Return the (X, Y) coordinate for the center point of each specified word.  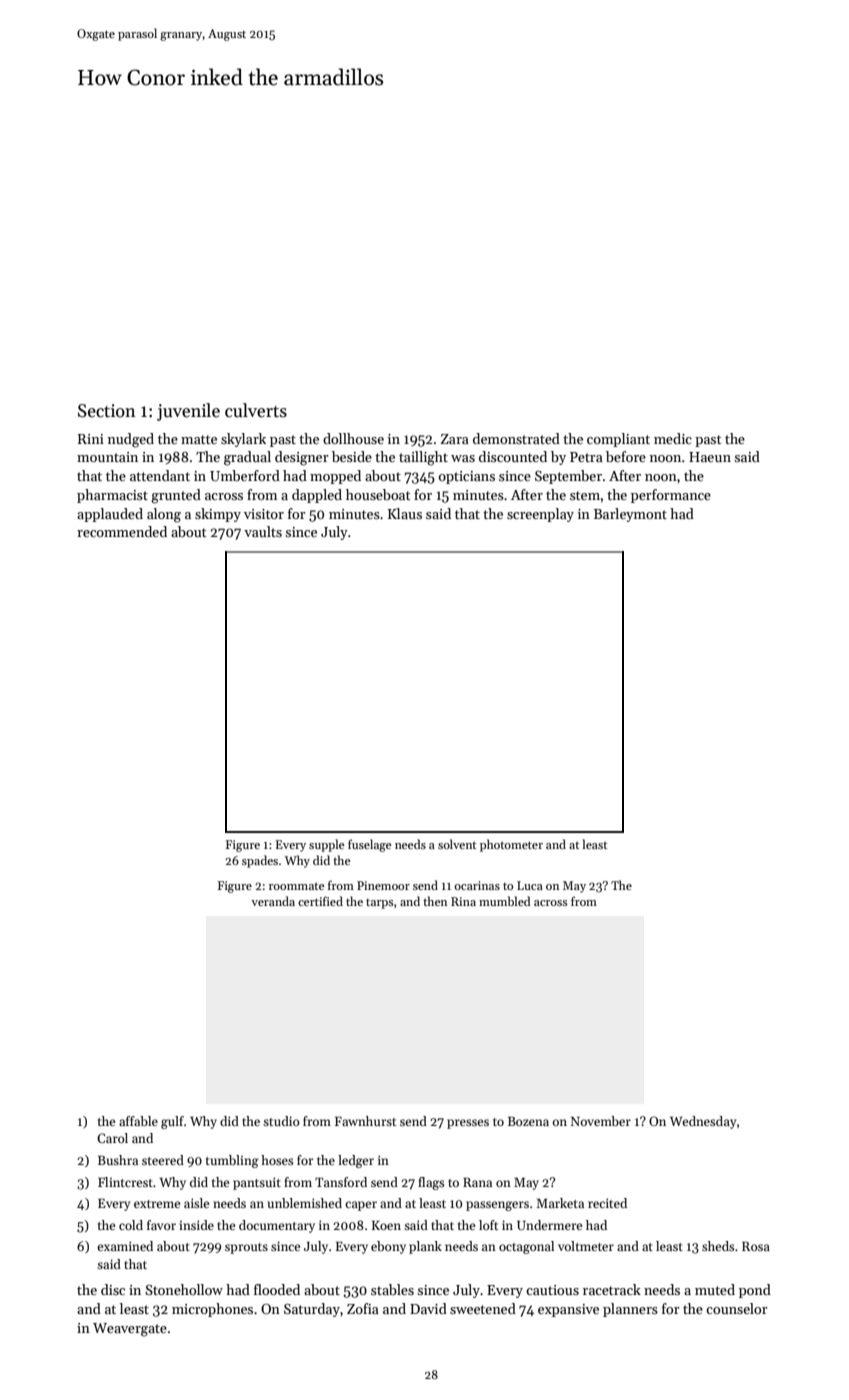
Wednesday (703, 1122)
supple (326, 845)
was (463, 458)
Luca (530, 885)
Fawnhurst (365, 1121)
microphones (212, 1310)
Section (107, 411)
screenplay (540, 515)
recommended (122, 531)
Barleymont (630, 515)
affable (138, 1121)
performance (671, 496)
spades (260, 861)
